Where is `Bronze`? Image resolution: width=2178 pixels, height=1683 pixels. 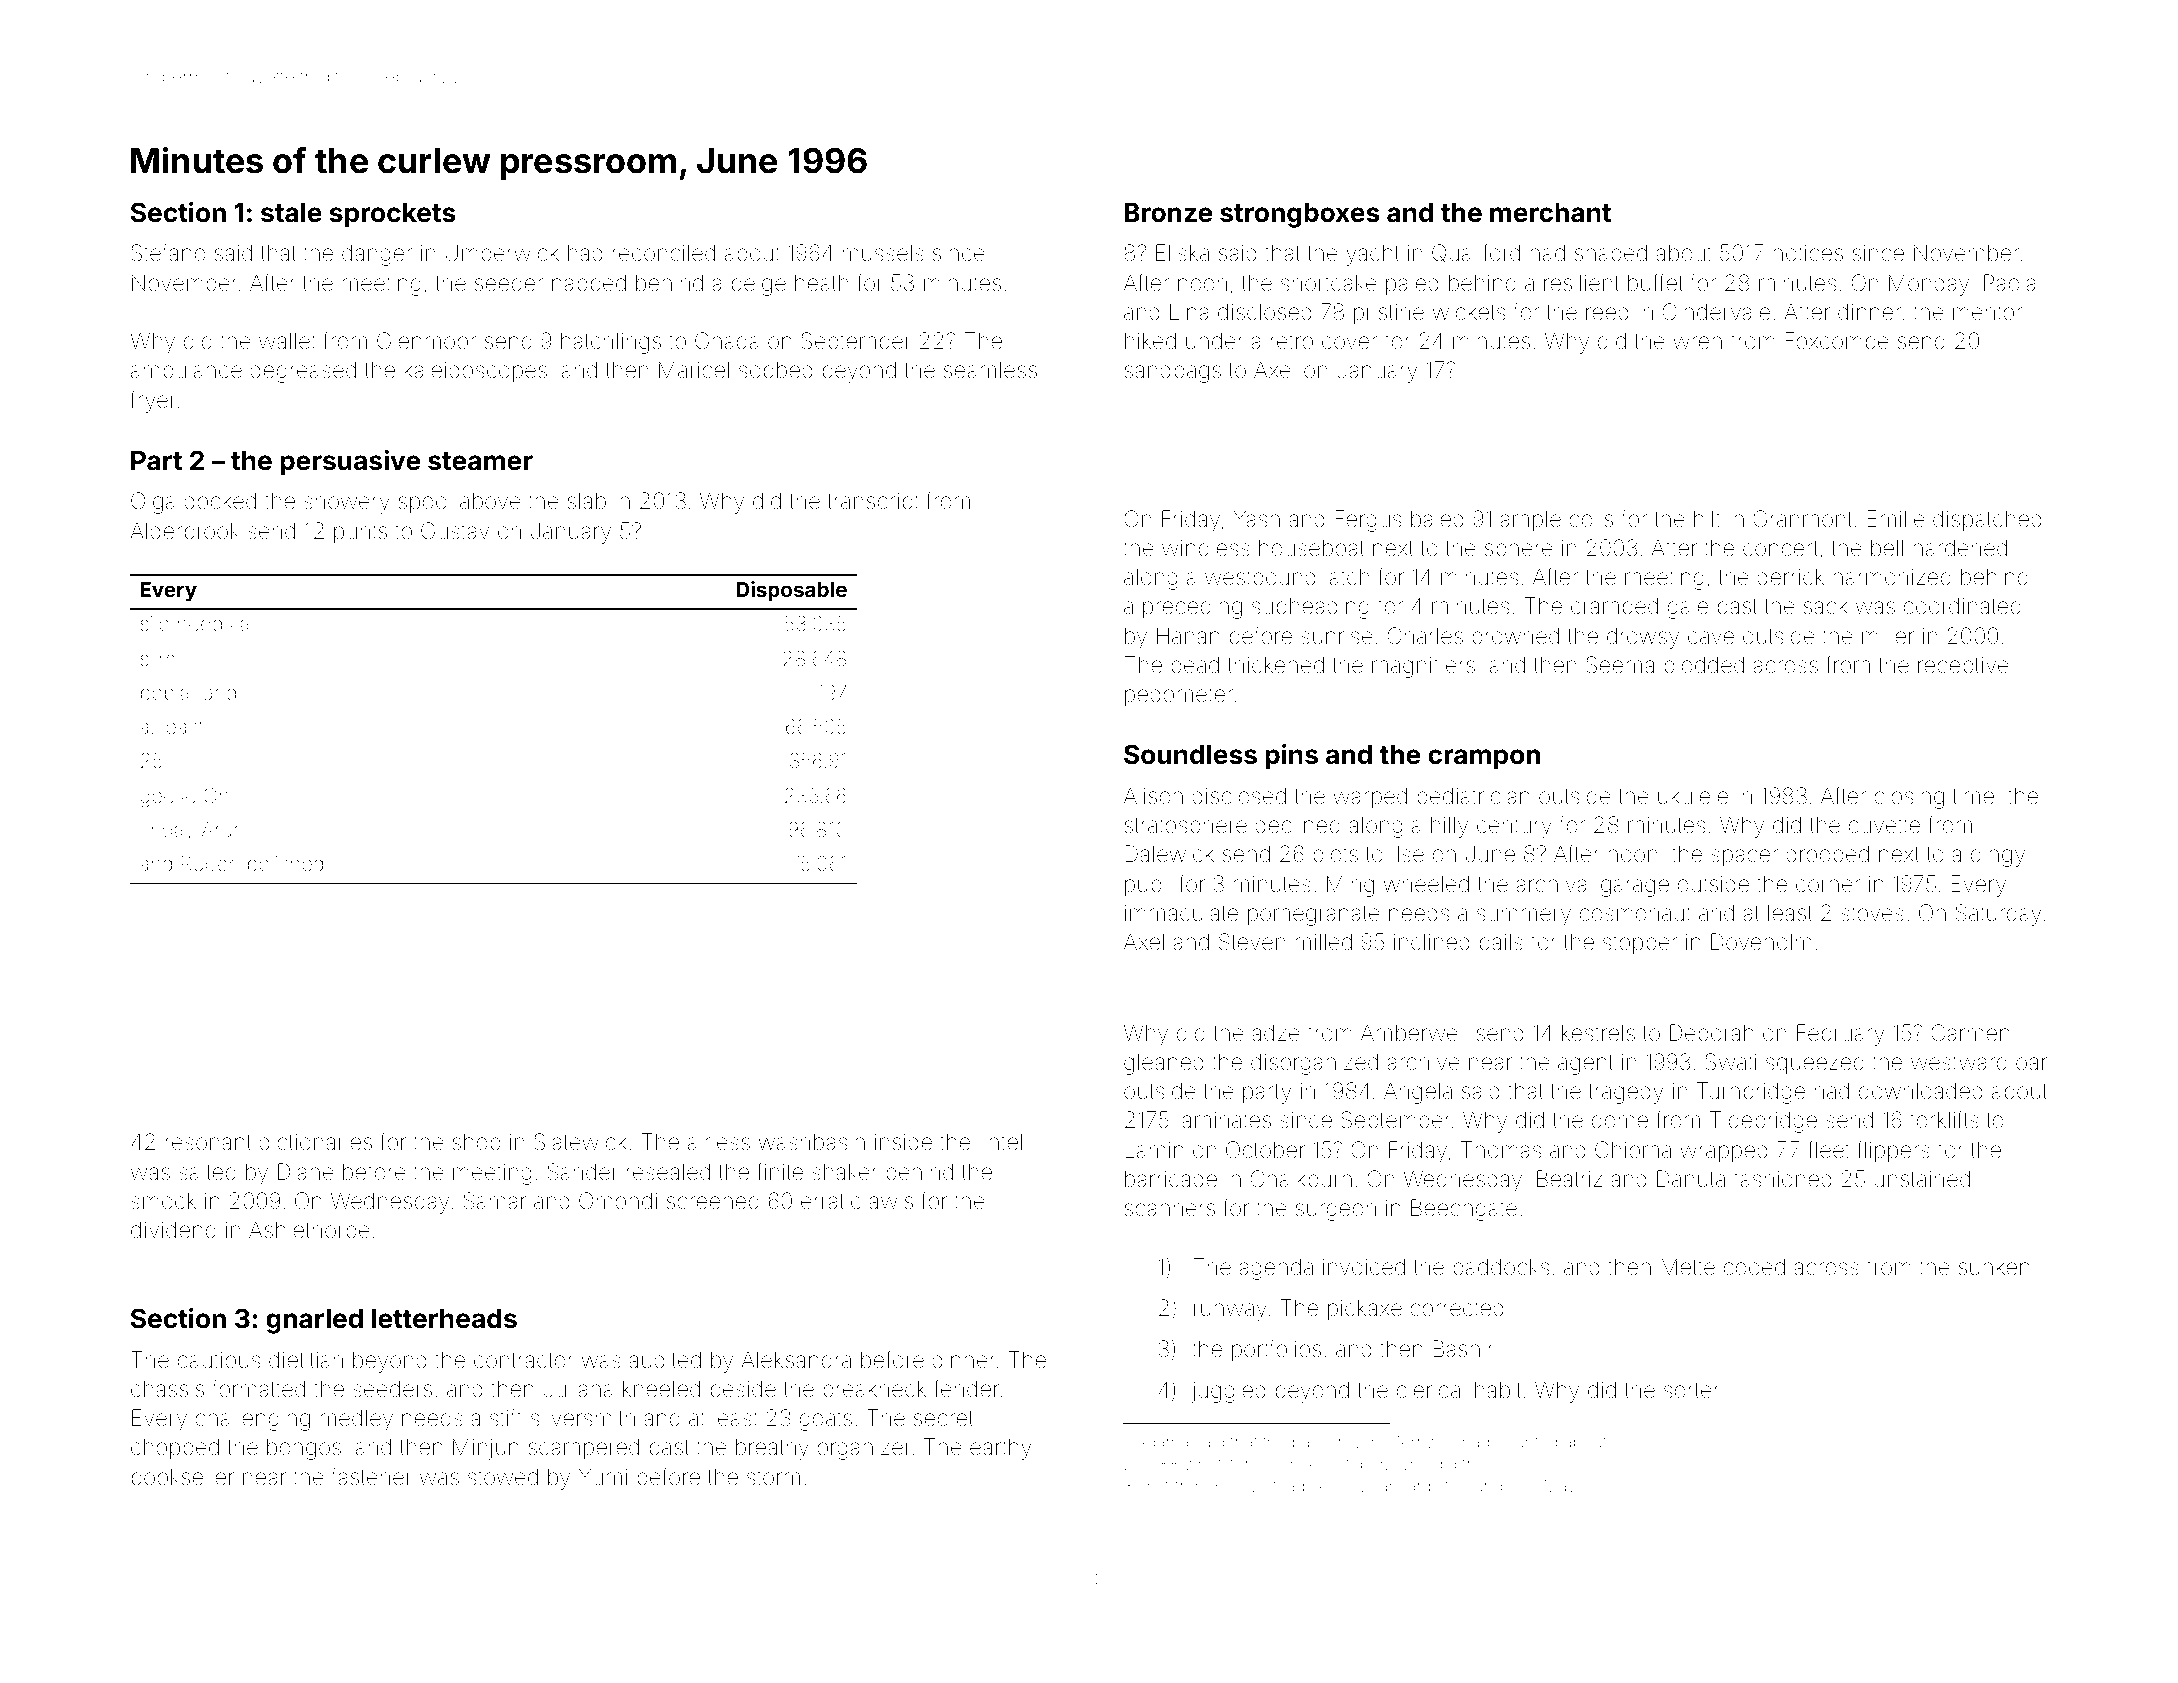
Bronze is located at coordinates (1168, 213).
